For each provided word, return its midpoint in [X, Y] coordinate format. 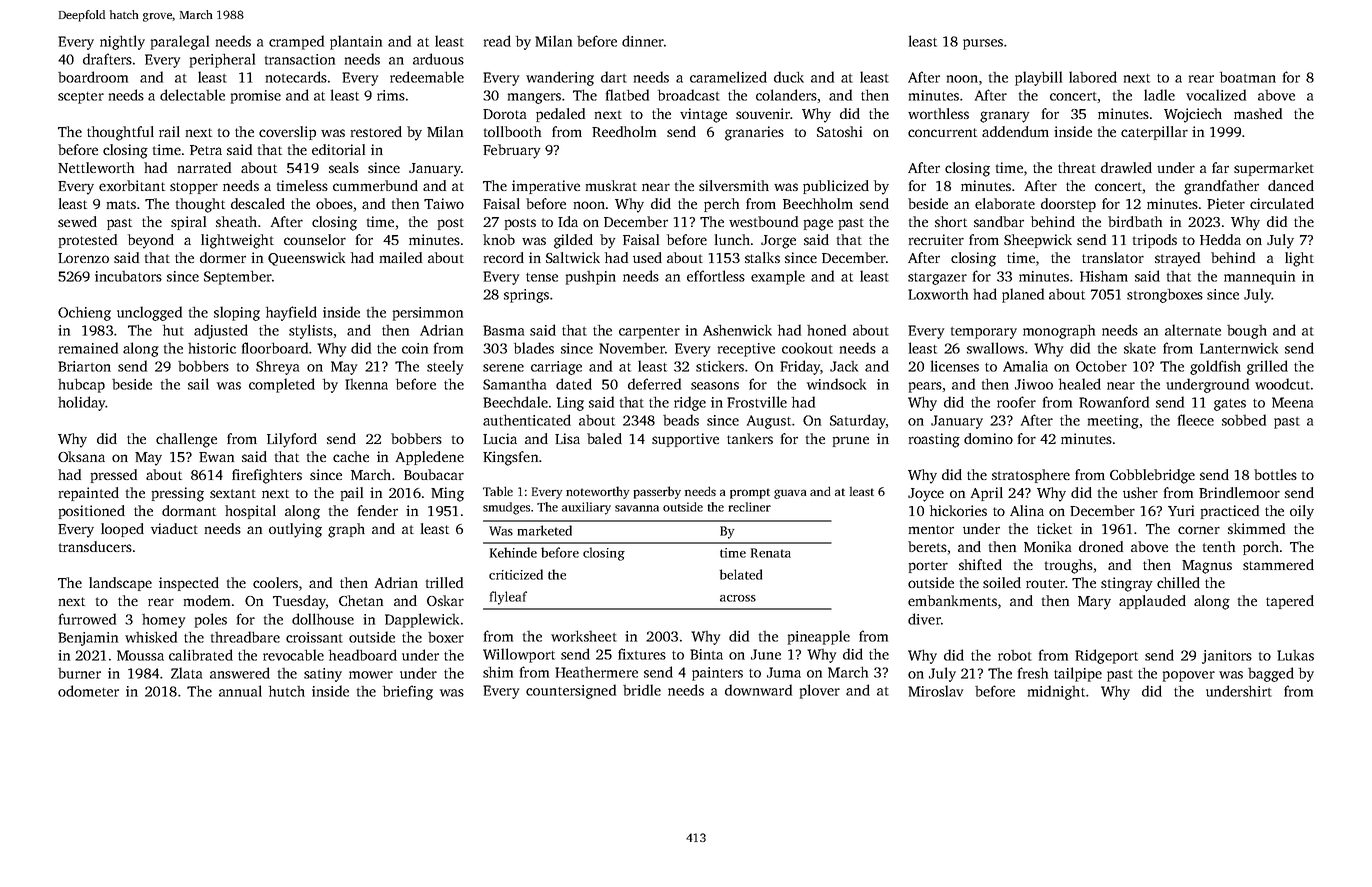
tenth [1219, 546]
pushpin [591, 278]
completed [282, 385]
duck [789, 77]
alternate [1193, 330]
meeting [1113, 422]
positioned [92, 512]
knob [499, 239]
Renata [771, 553]
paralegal [180, 42]
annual [240, 691]
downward [758, 690]
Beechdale [515, 402]
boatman [1248, 77]
